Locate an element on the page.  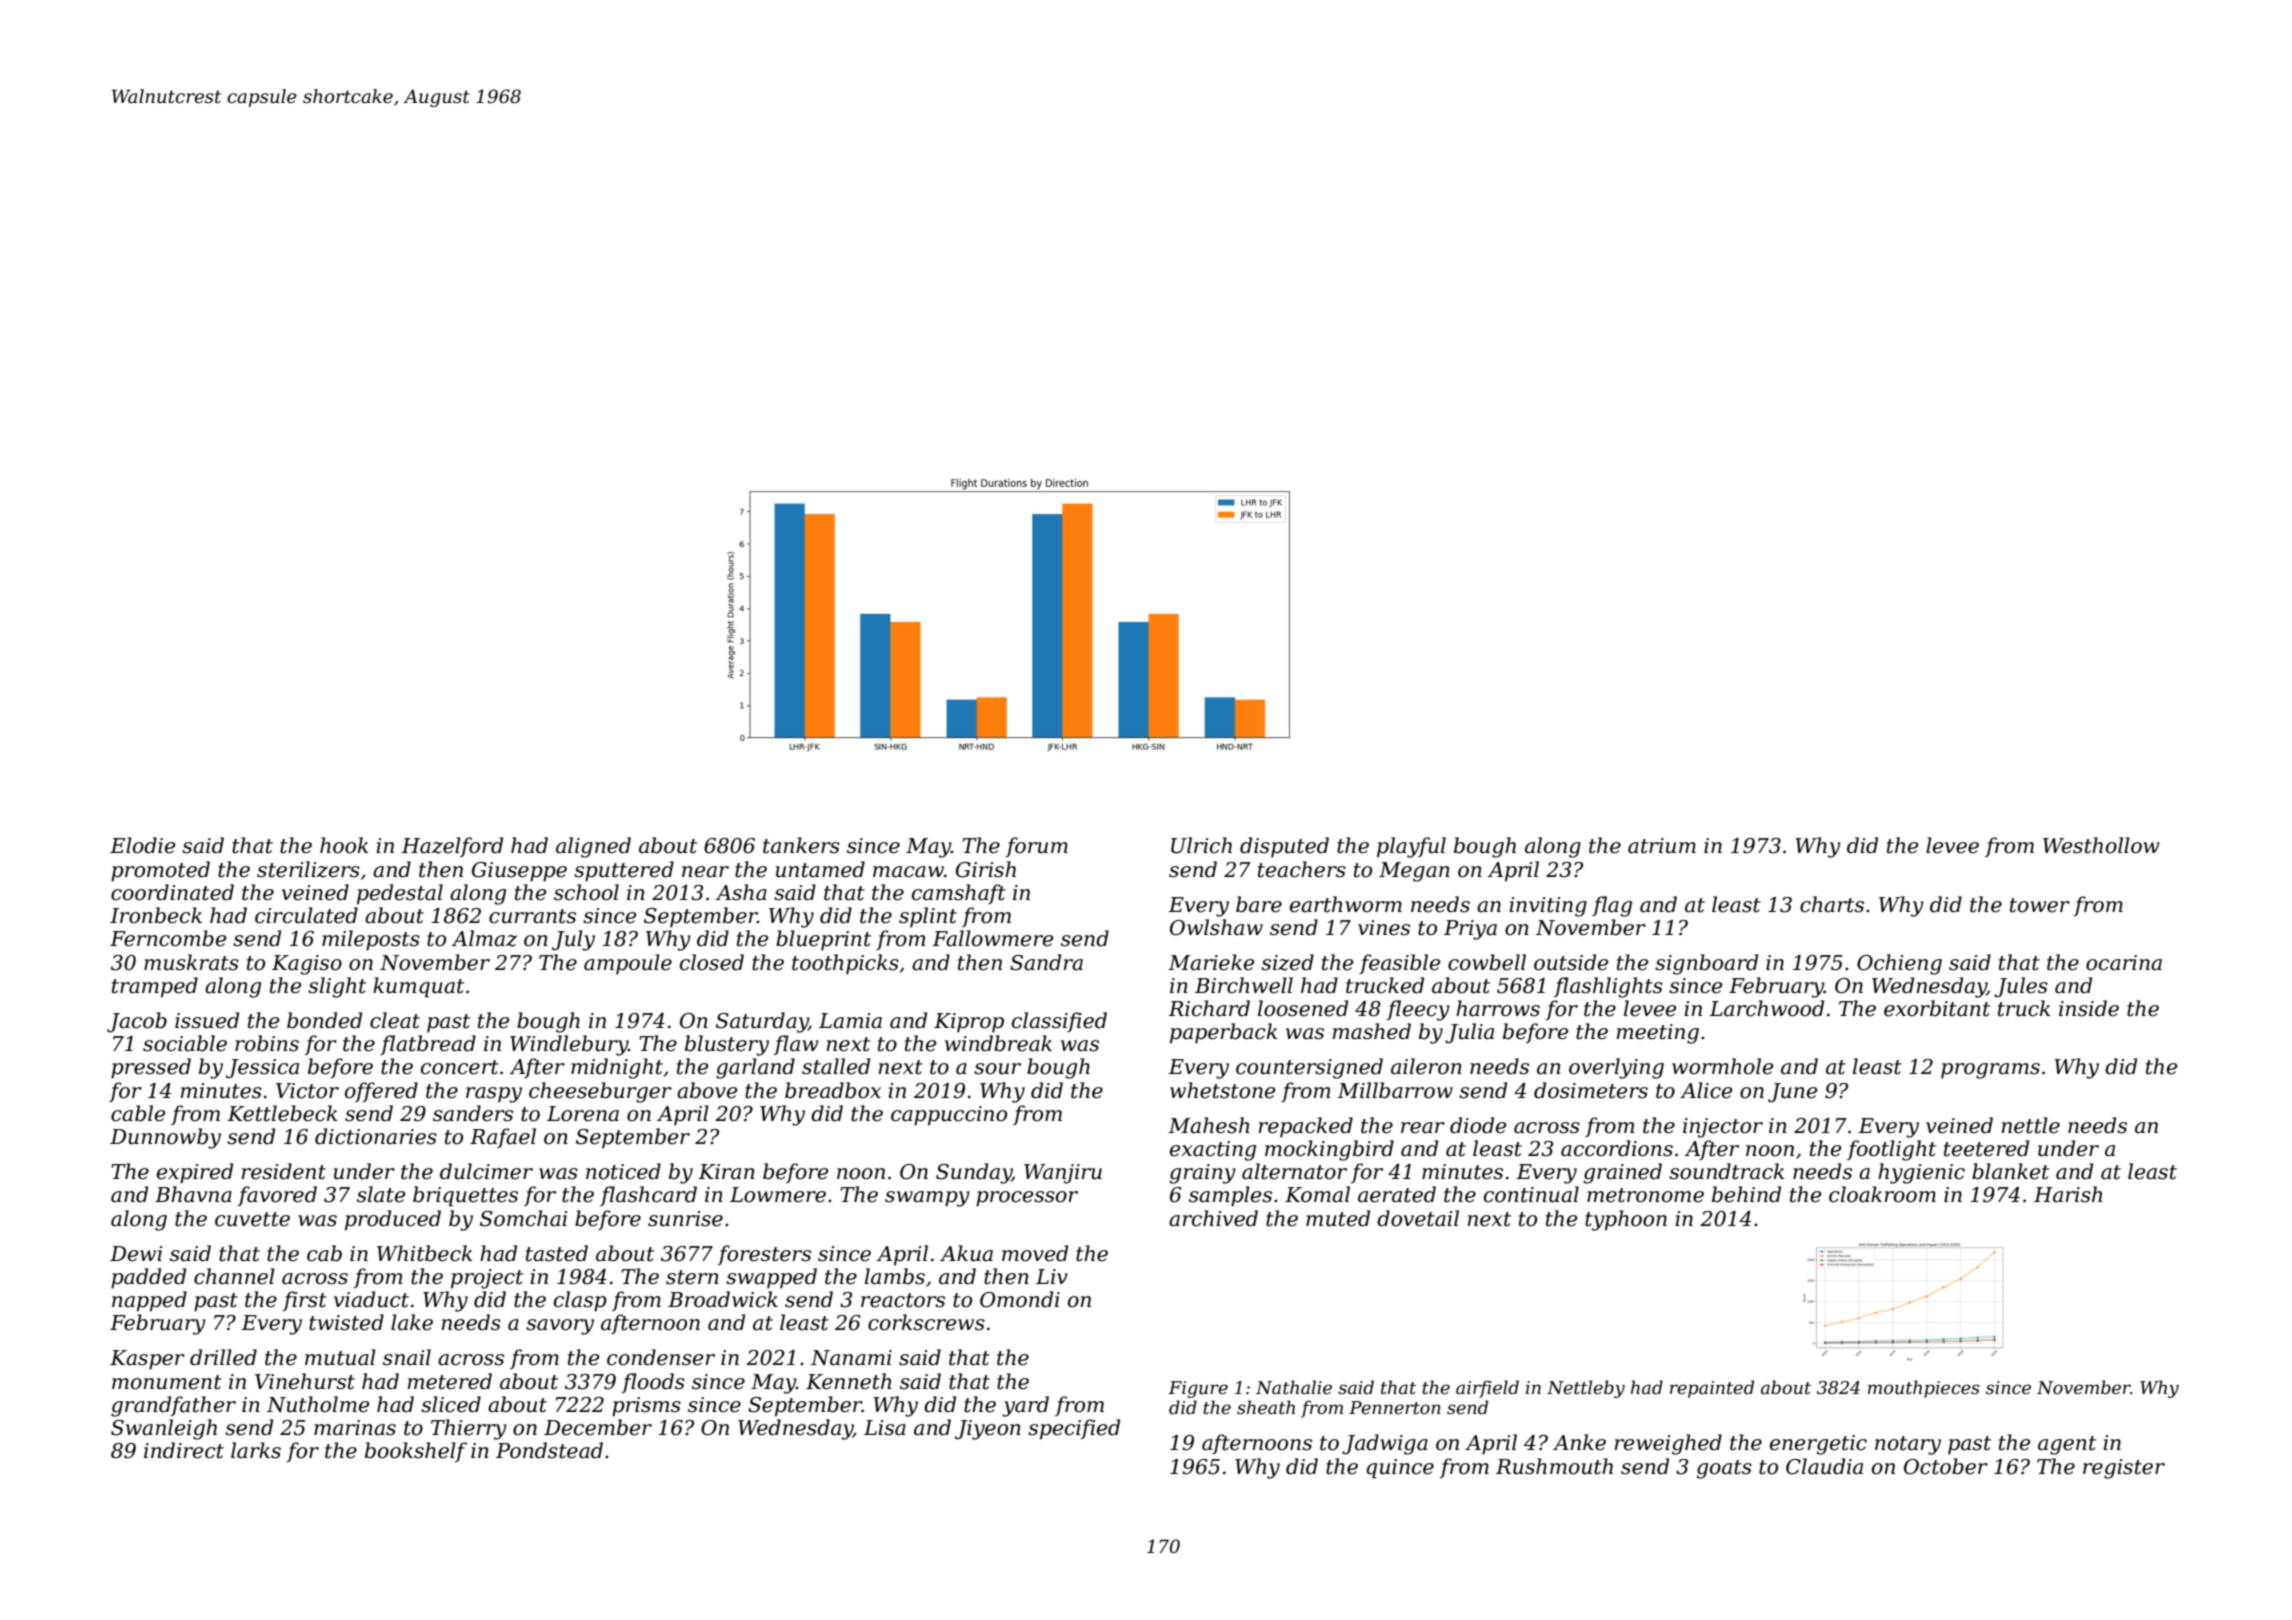
produced is located at coordinates (393, 1220).
